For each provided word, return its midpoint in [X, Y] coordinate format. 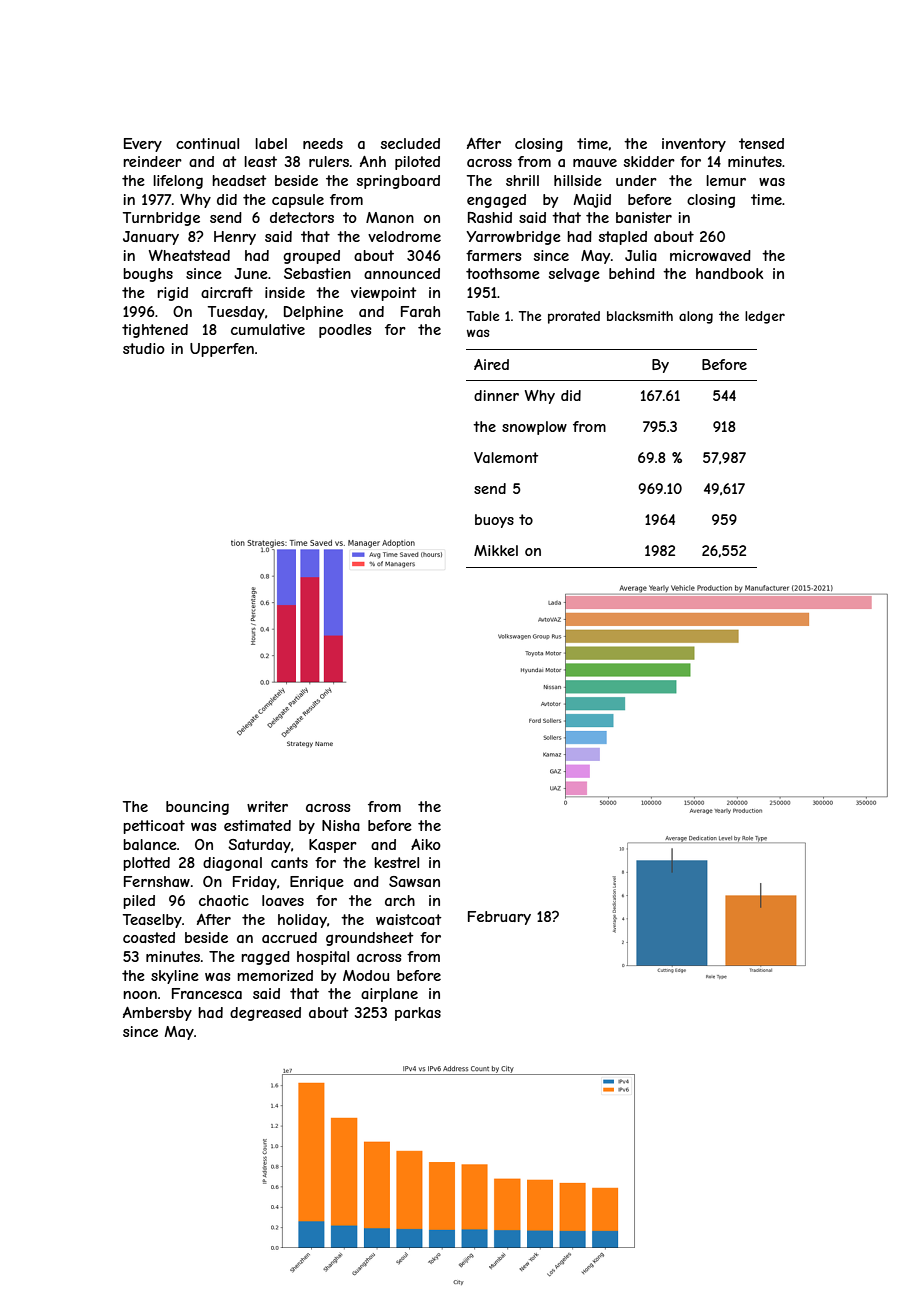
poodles [345, 331]
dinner [496, 395]
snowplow [534, 428]
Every [143, 145]
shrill [522, 180]
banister [644, 217]
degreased [265, 1014]
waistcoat [409, 919]
